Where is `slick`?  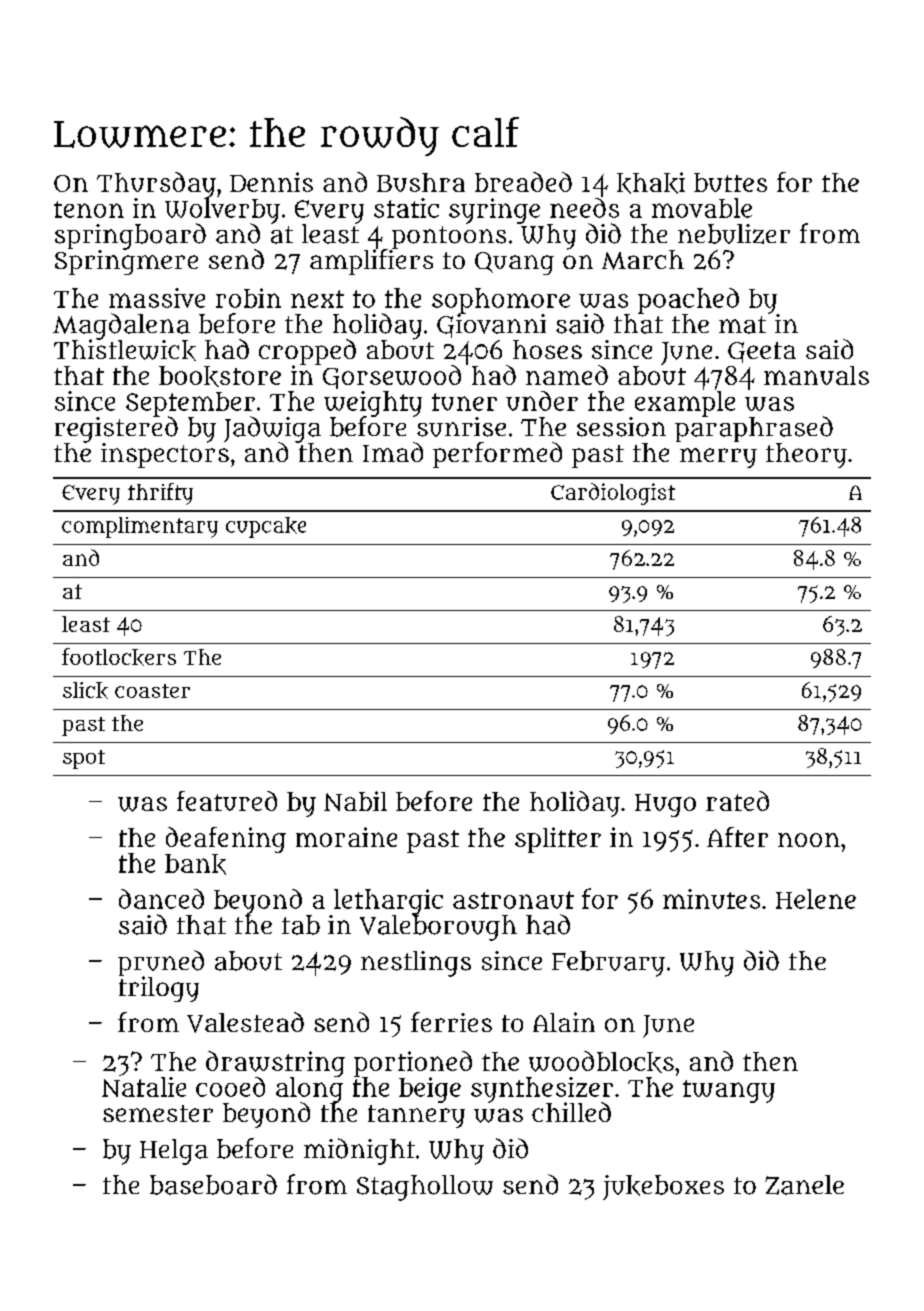
slick is located at coordinates (85, 690).
